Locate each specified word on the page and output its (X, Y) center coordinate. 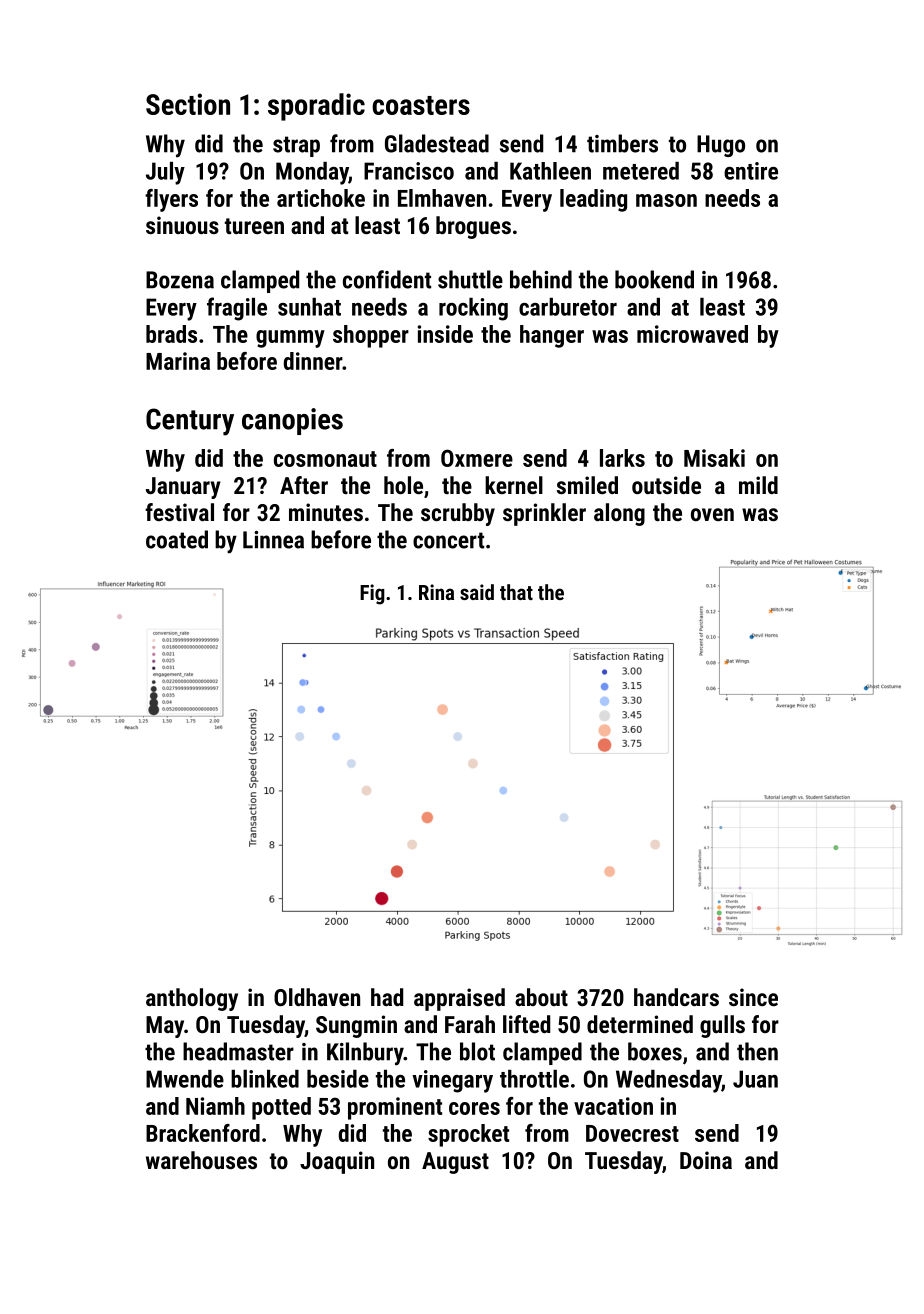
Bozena (180, 280)
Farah (470, 1024)
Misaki (714, 458)
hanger (552, 336)
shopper (371, 336)
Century (190, 422)
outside (666, 485)
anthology (192, 999)
